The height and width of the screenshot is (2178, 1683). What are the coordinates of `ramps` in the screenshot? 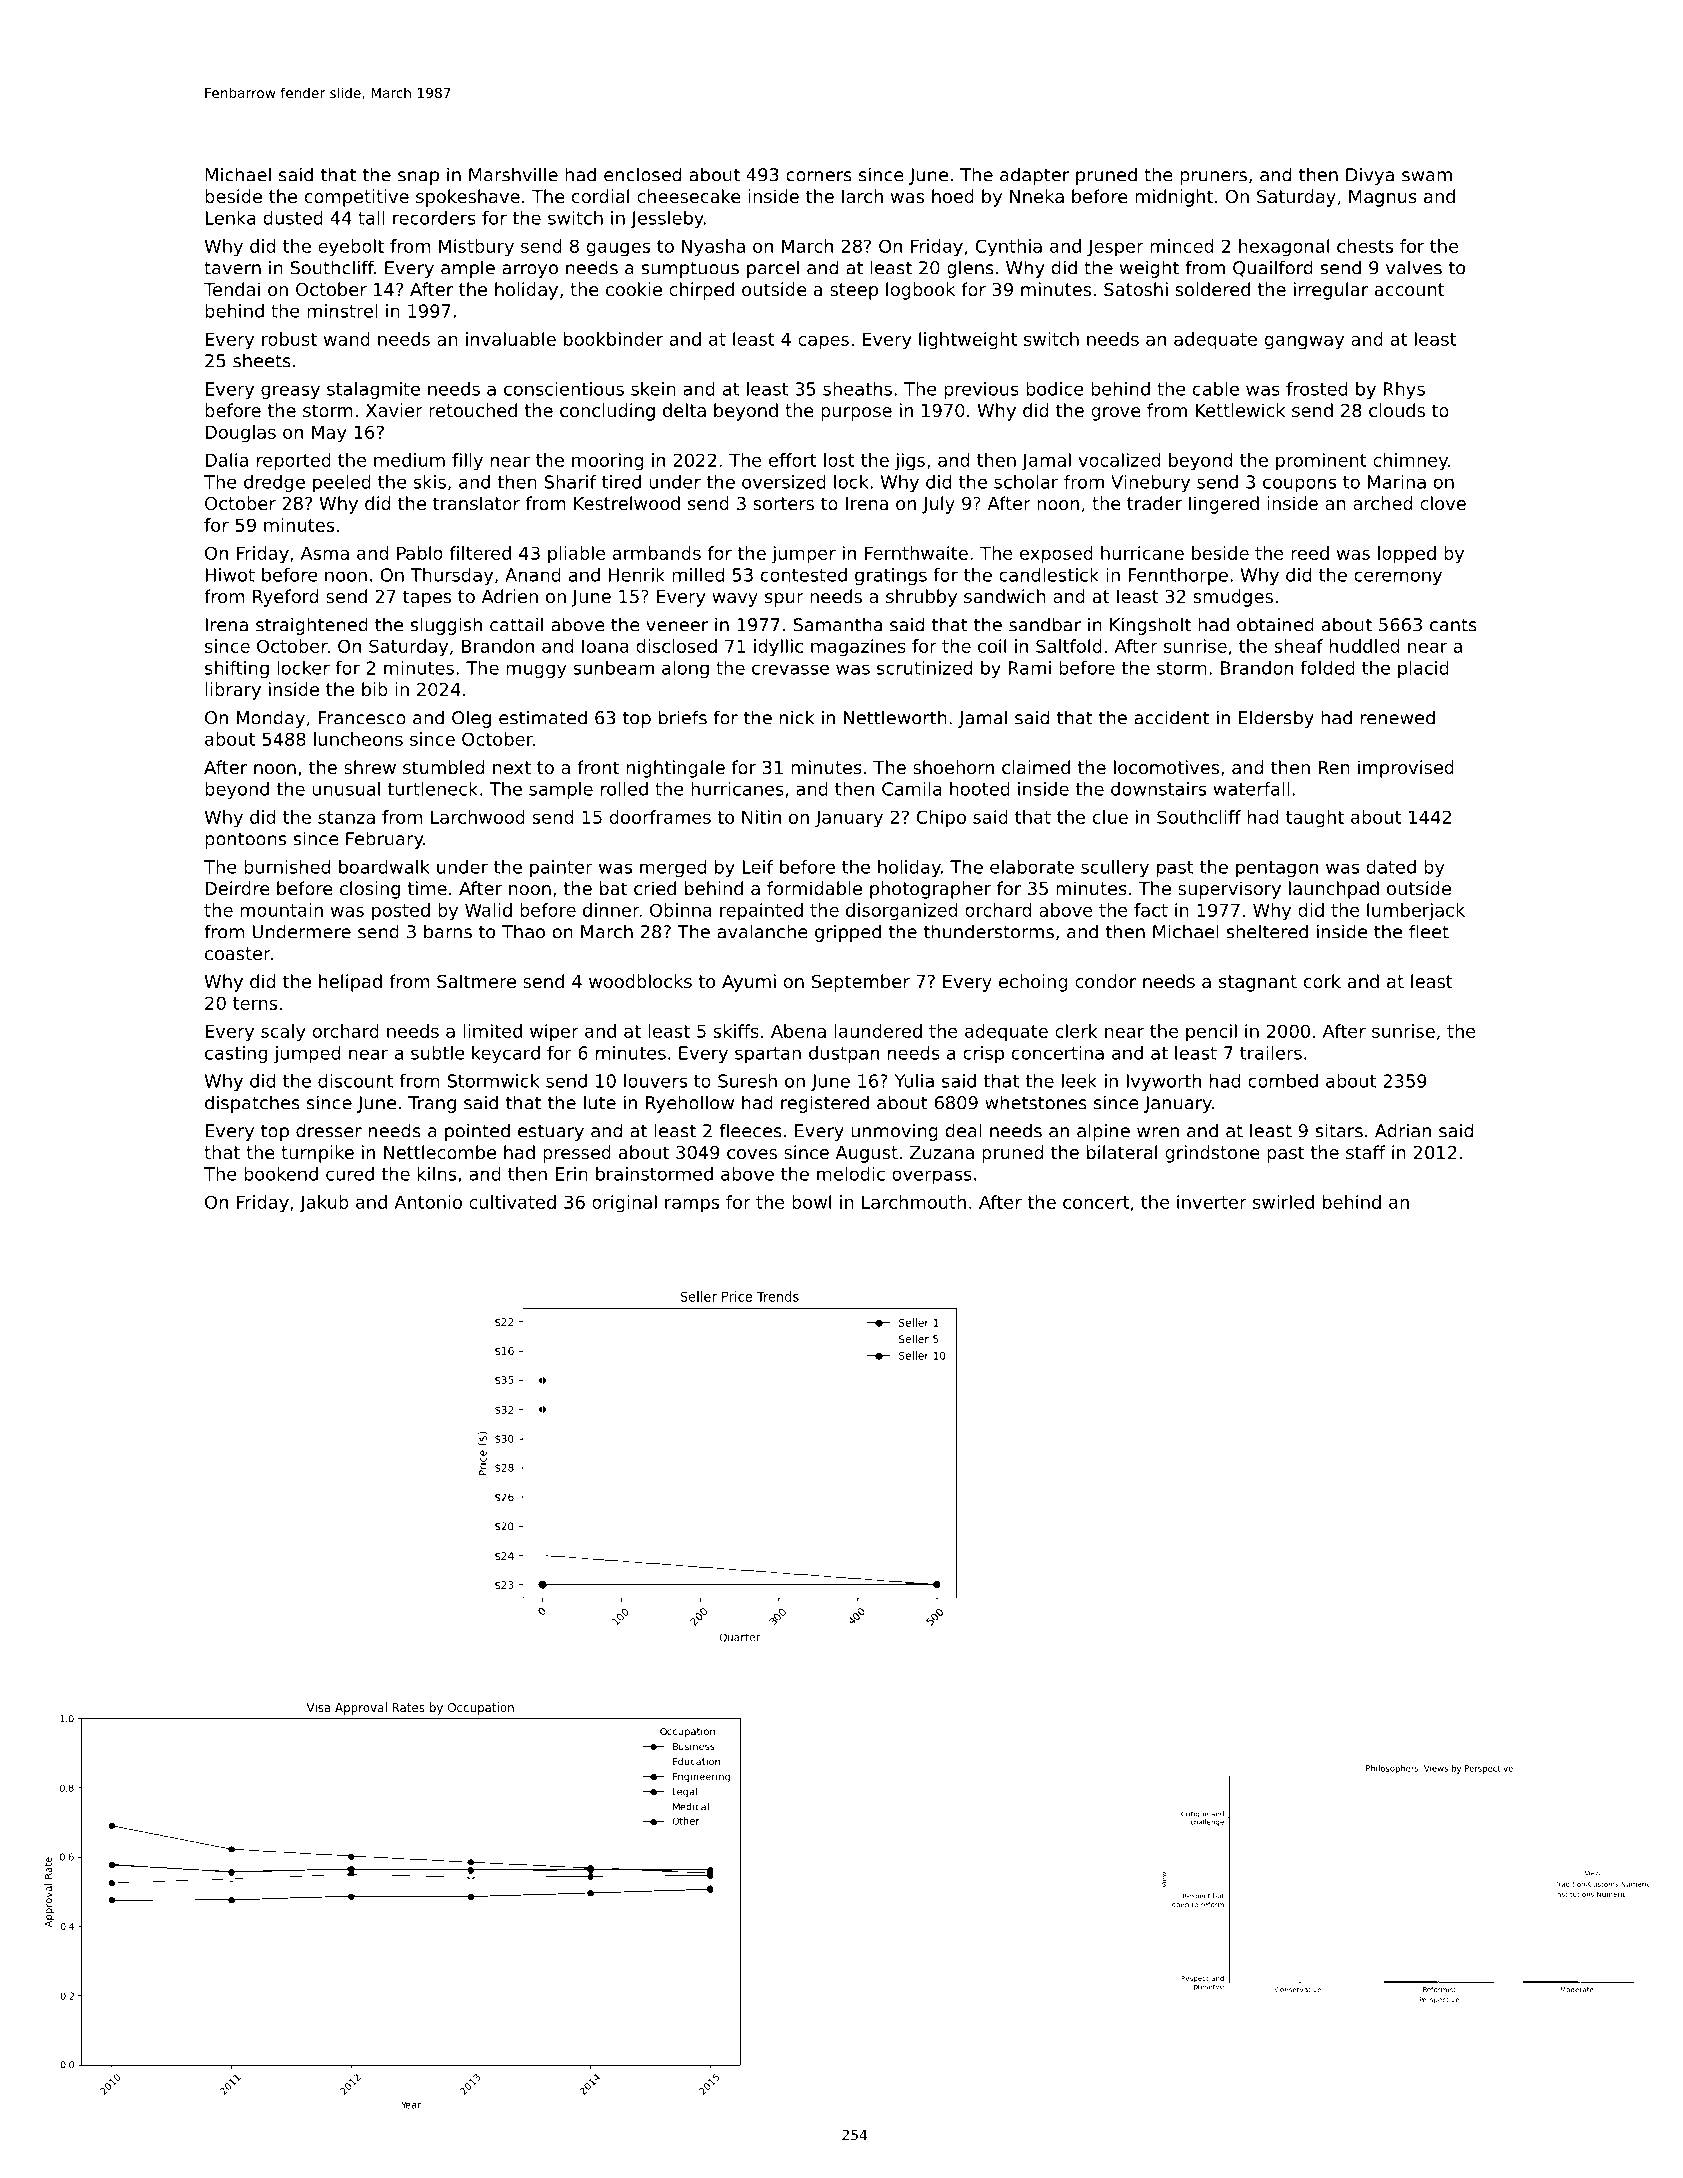 It's located at (692, 1206).
